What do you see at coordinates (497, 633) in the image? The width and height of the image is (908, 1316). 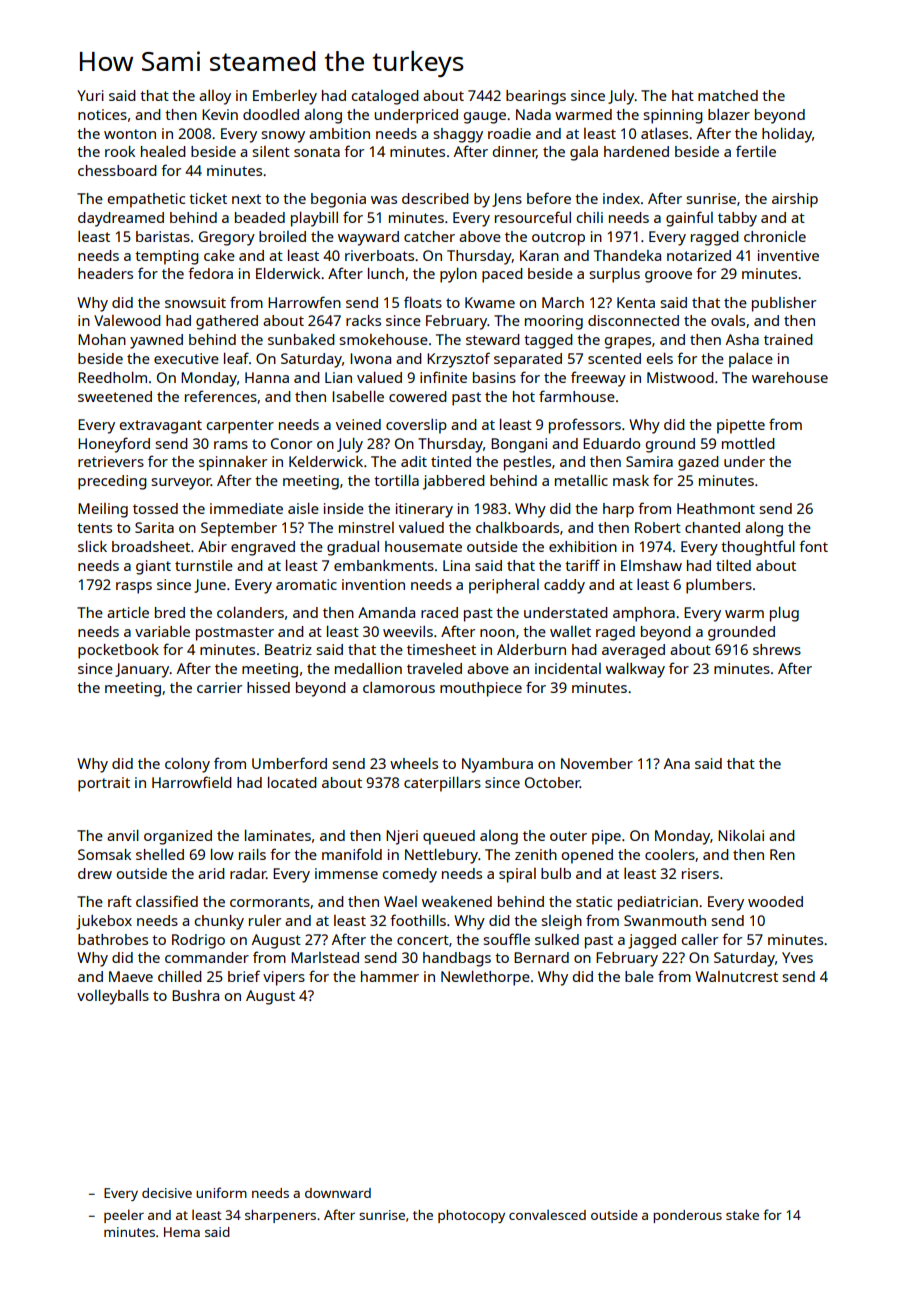 I see `noon` at bounding box center [497, 633].
